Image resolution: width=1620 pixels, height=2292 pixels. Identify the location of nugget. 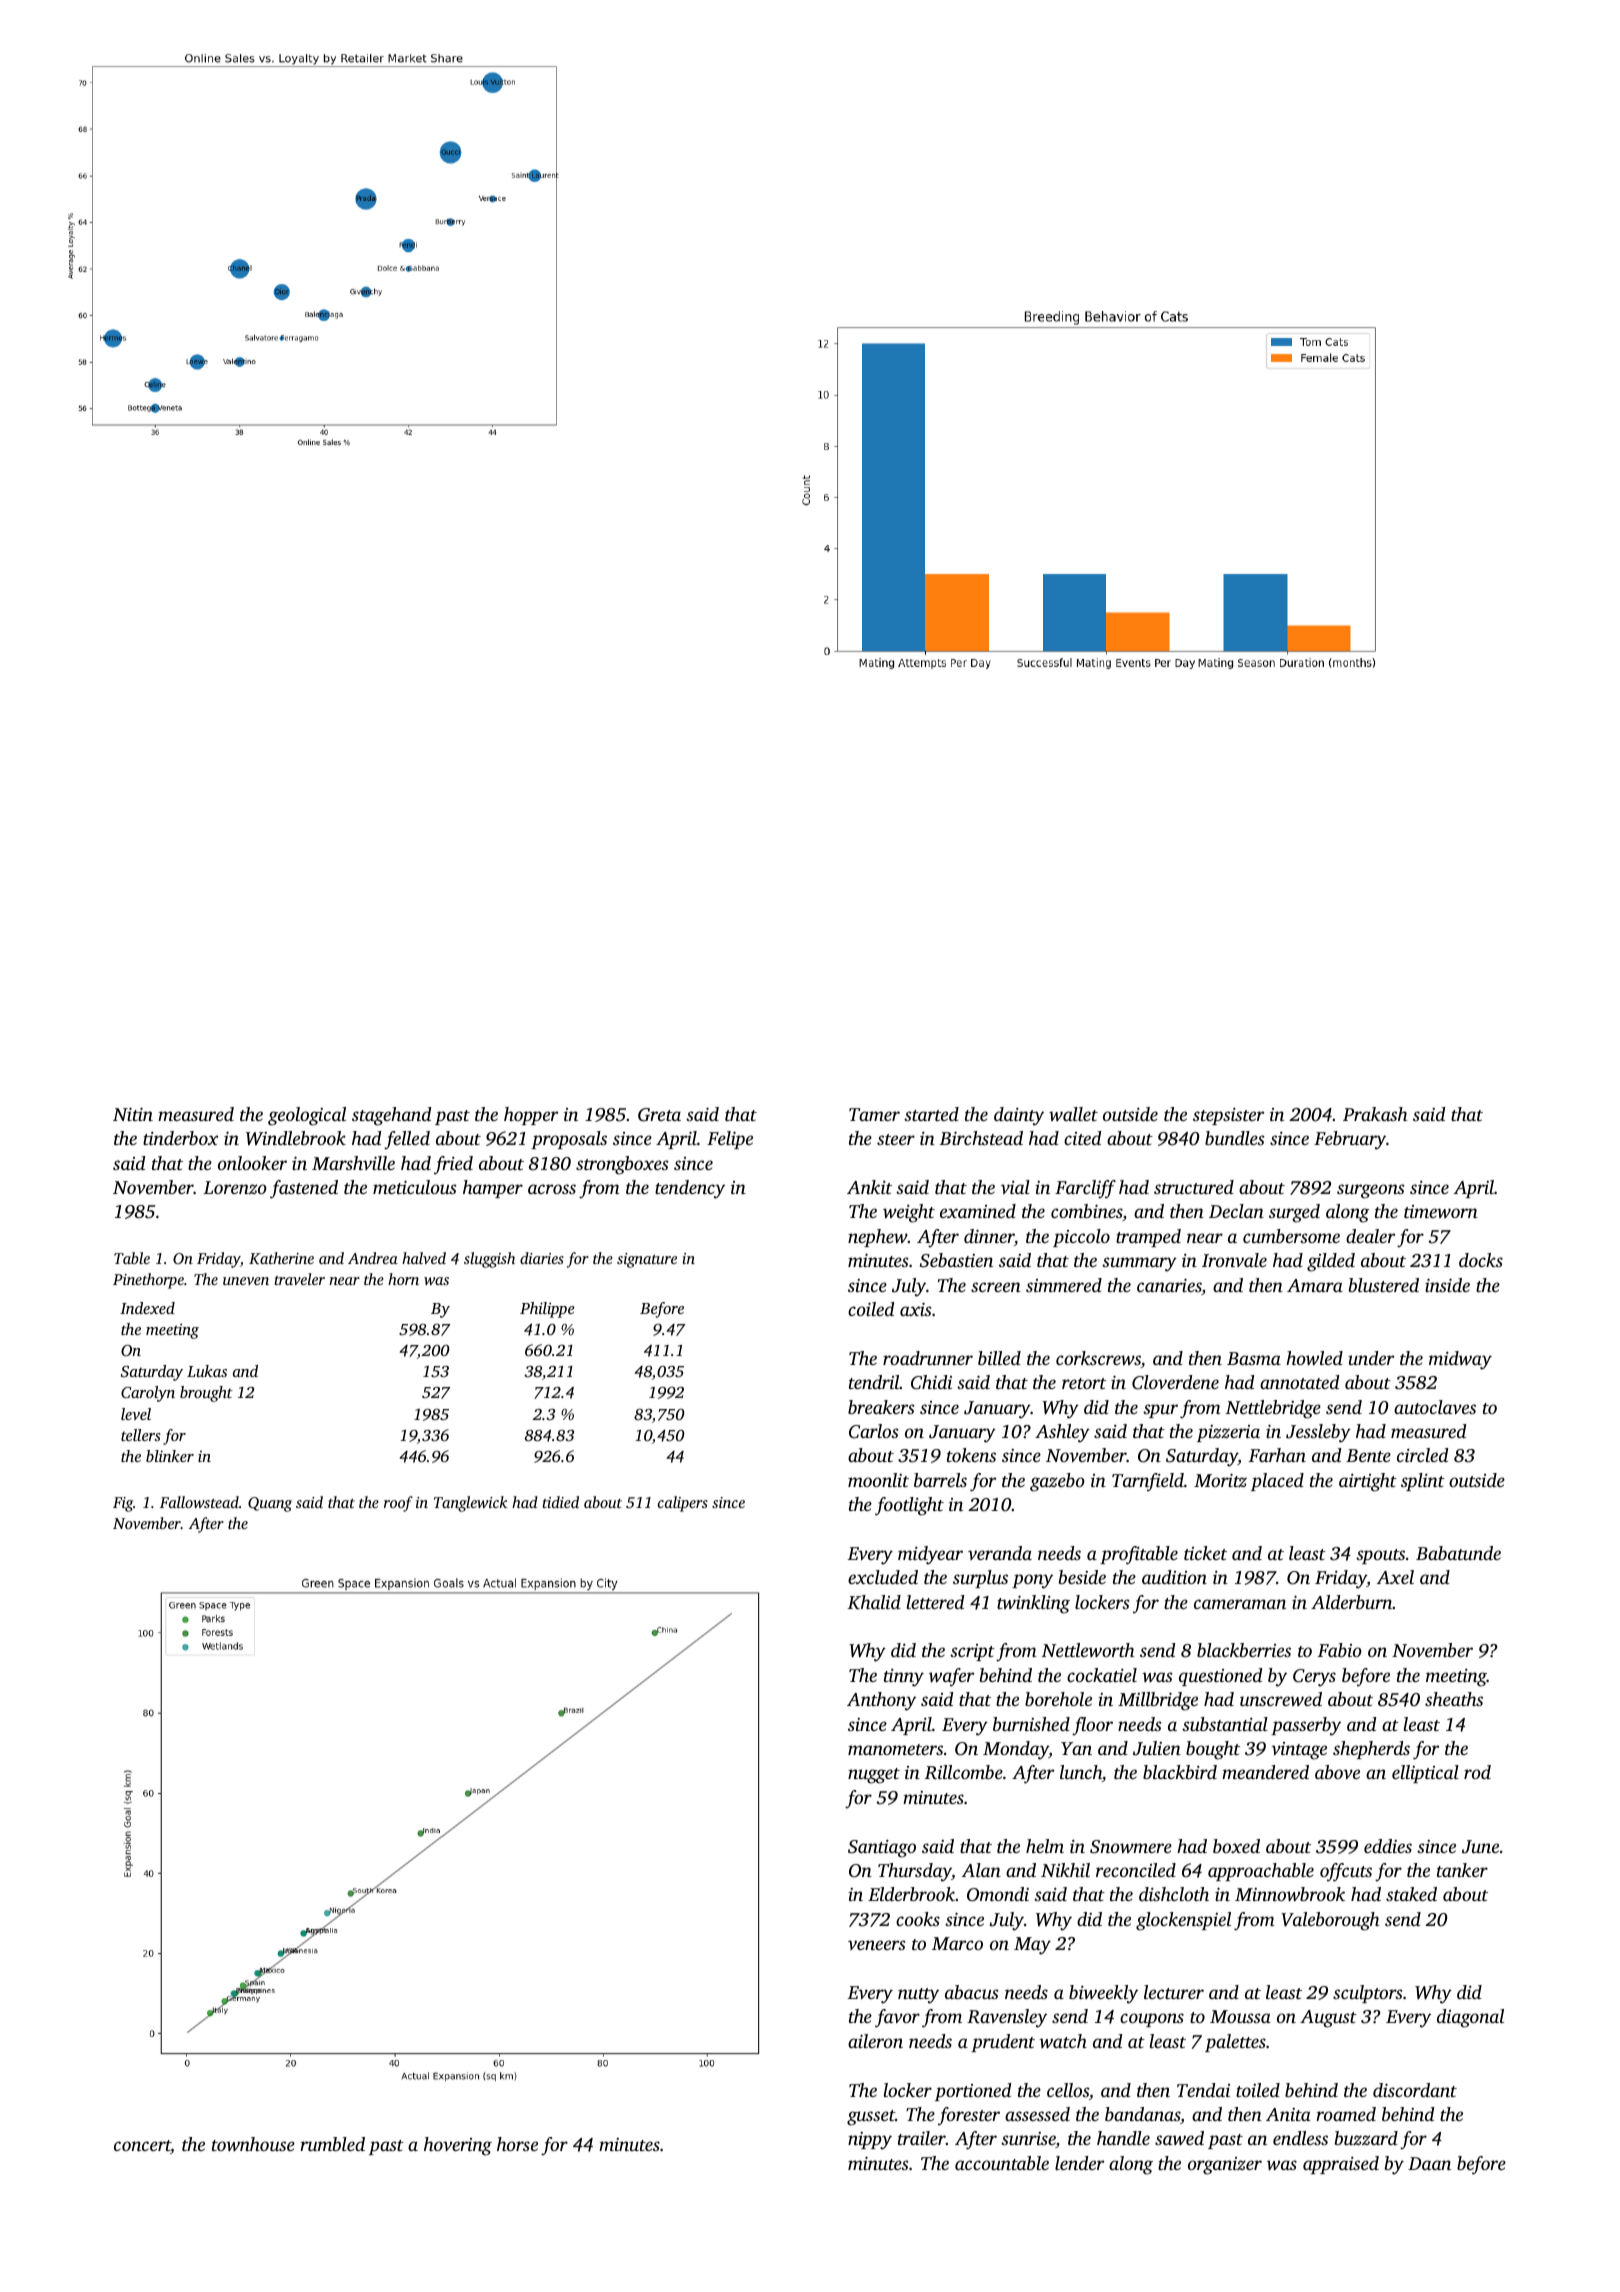
(874, 1776).
